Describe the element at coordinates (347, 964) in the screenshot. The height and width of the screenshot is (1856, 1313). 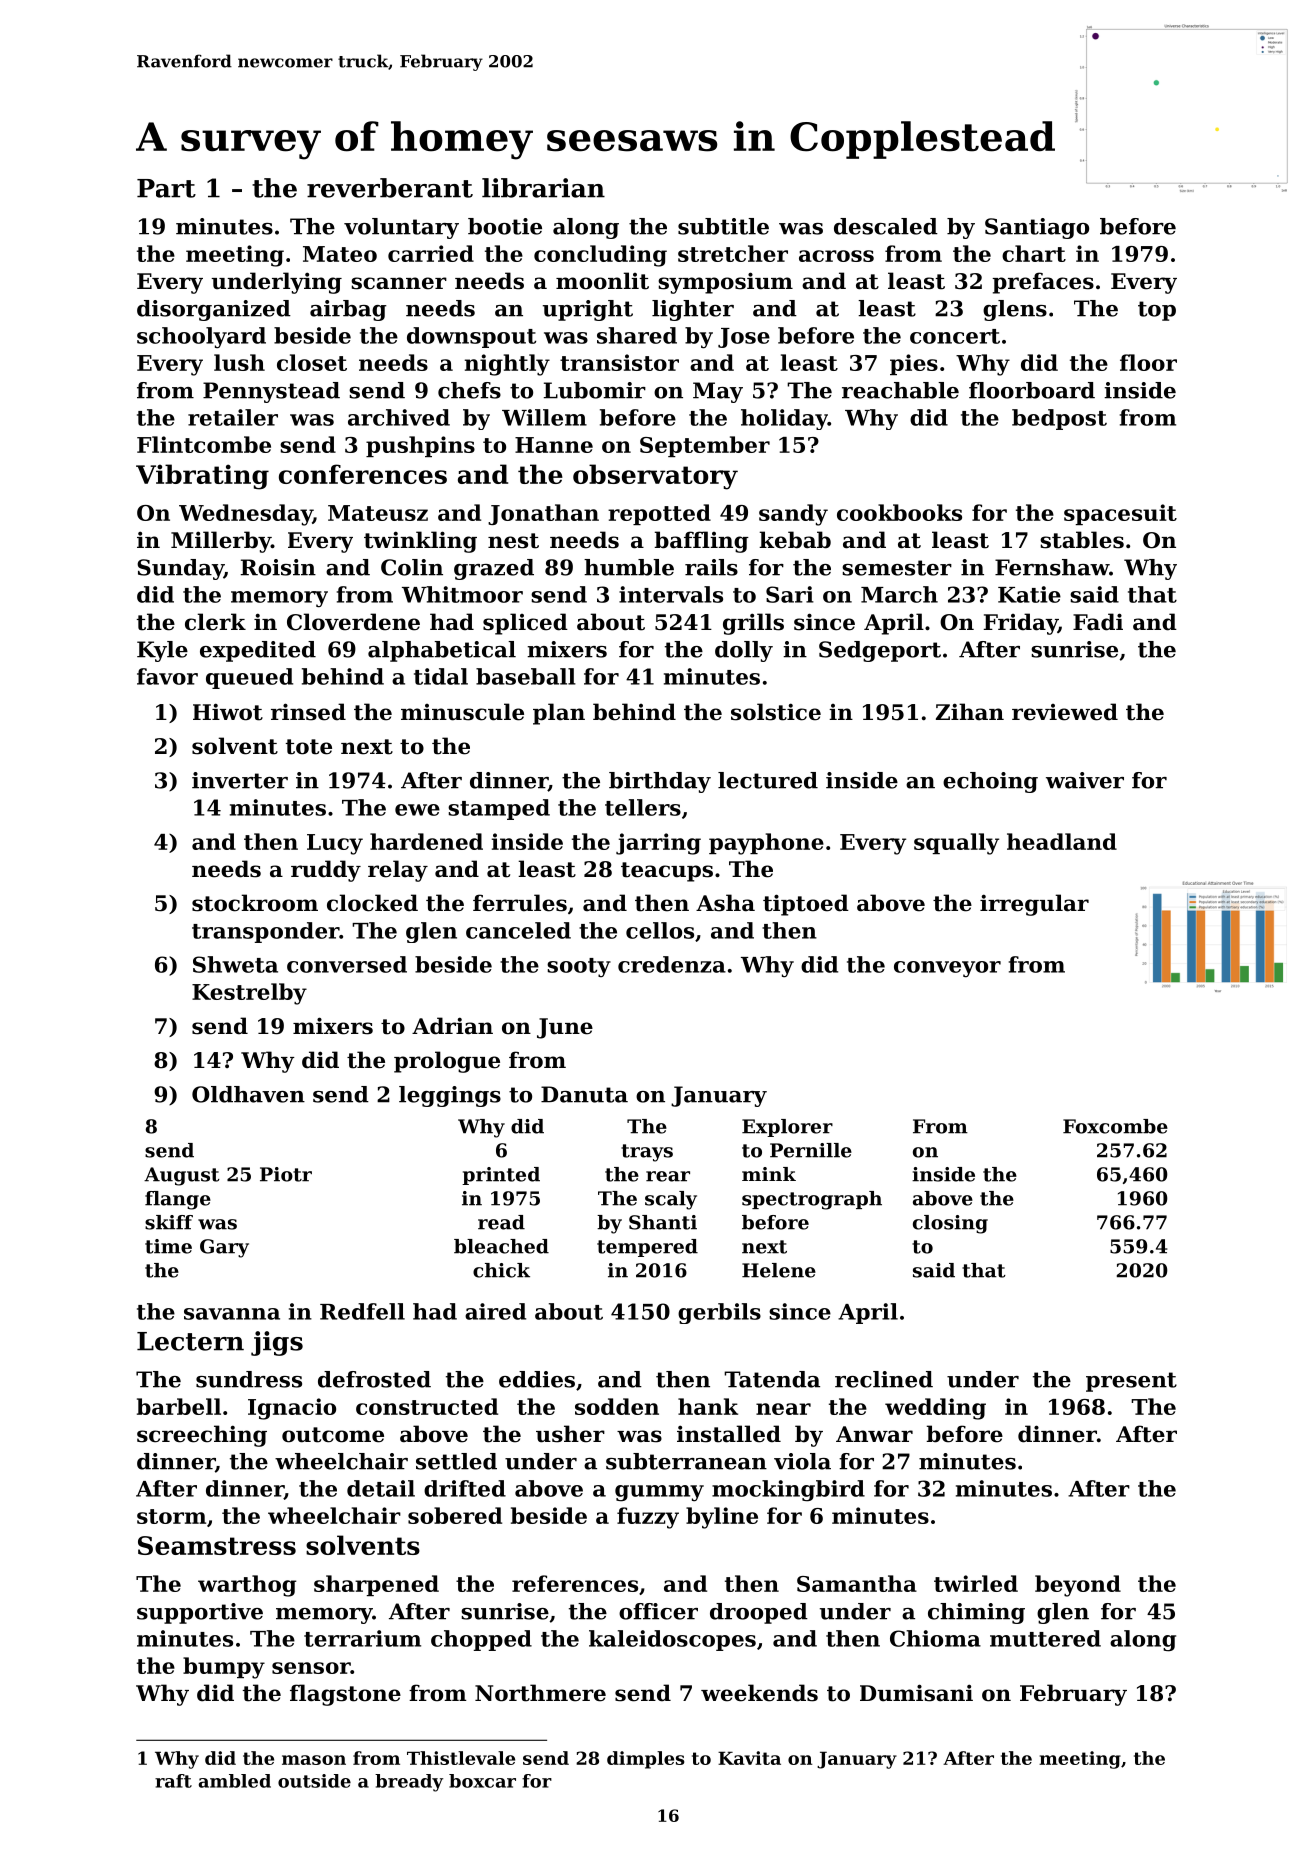
I see `conversed` at that location.
